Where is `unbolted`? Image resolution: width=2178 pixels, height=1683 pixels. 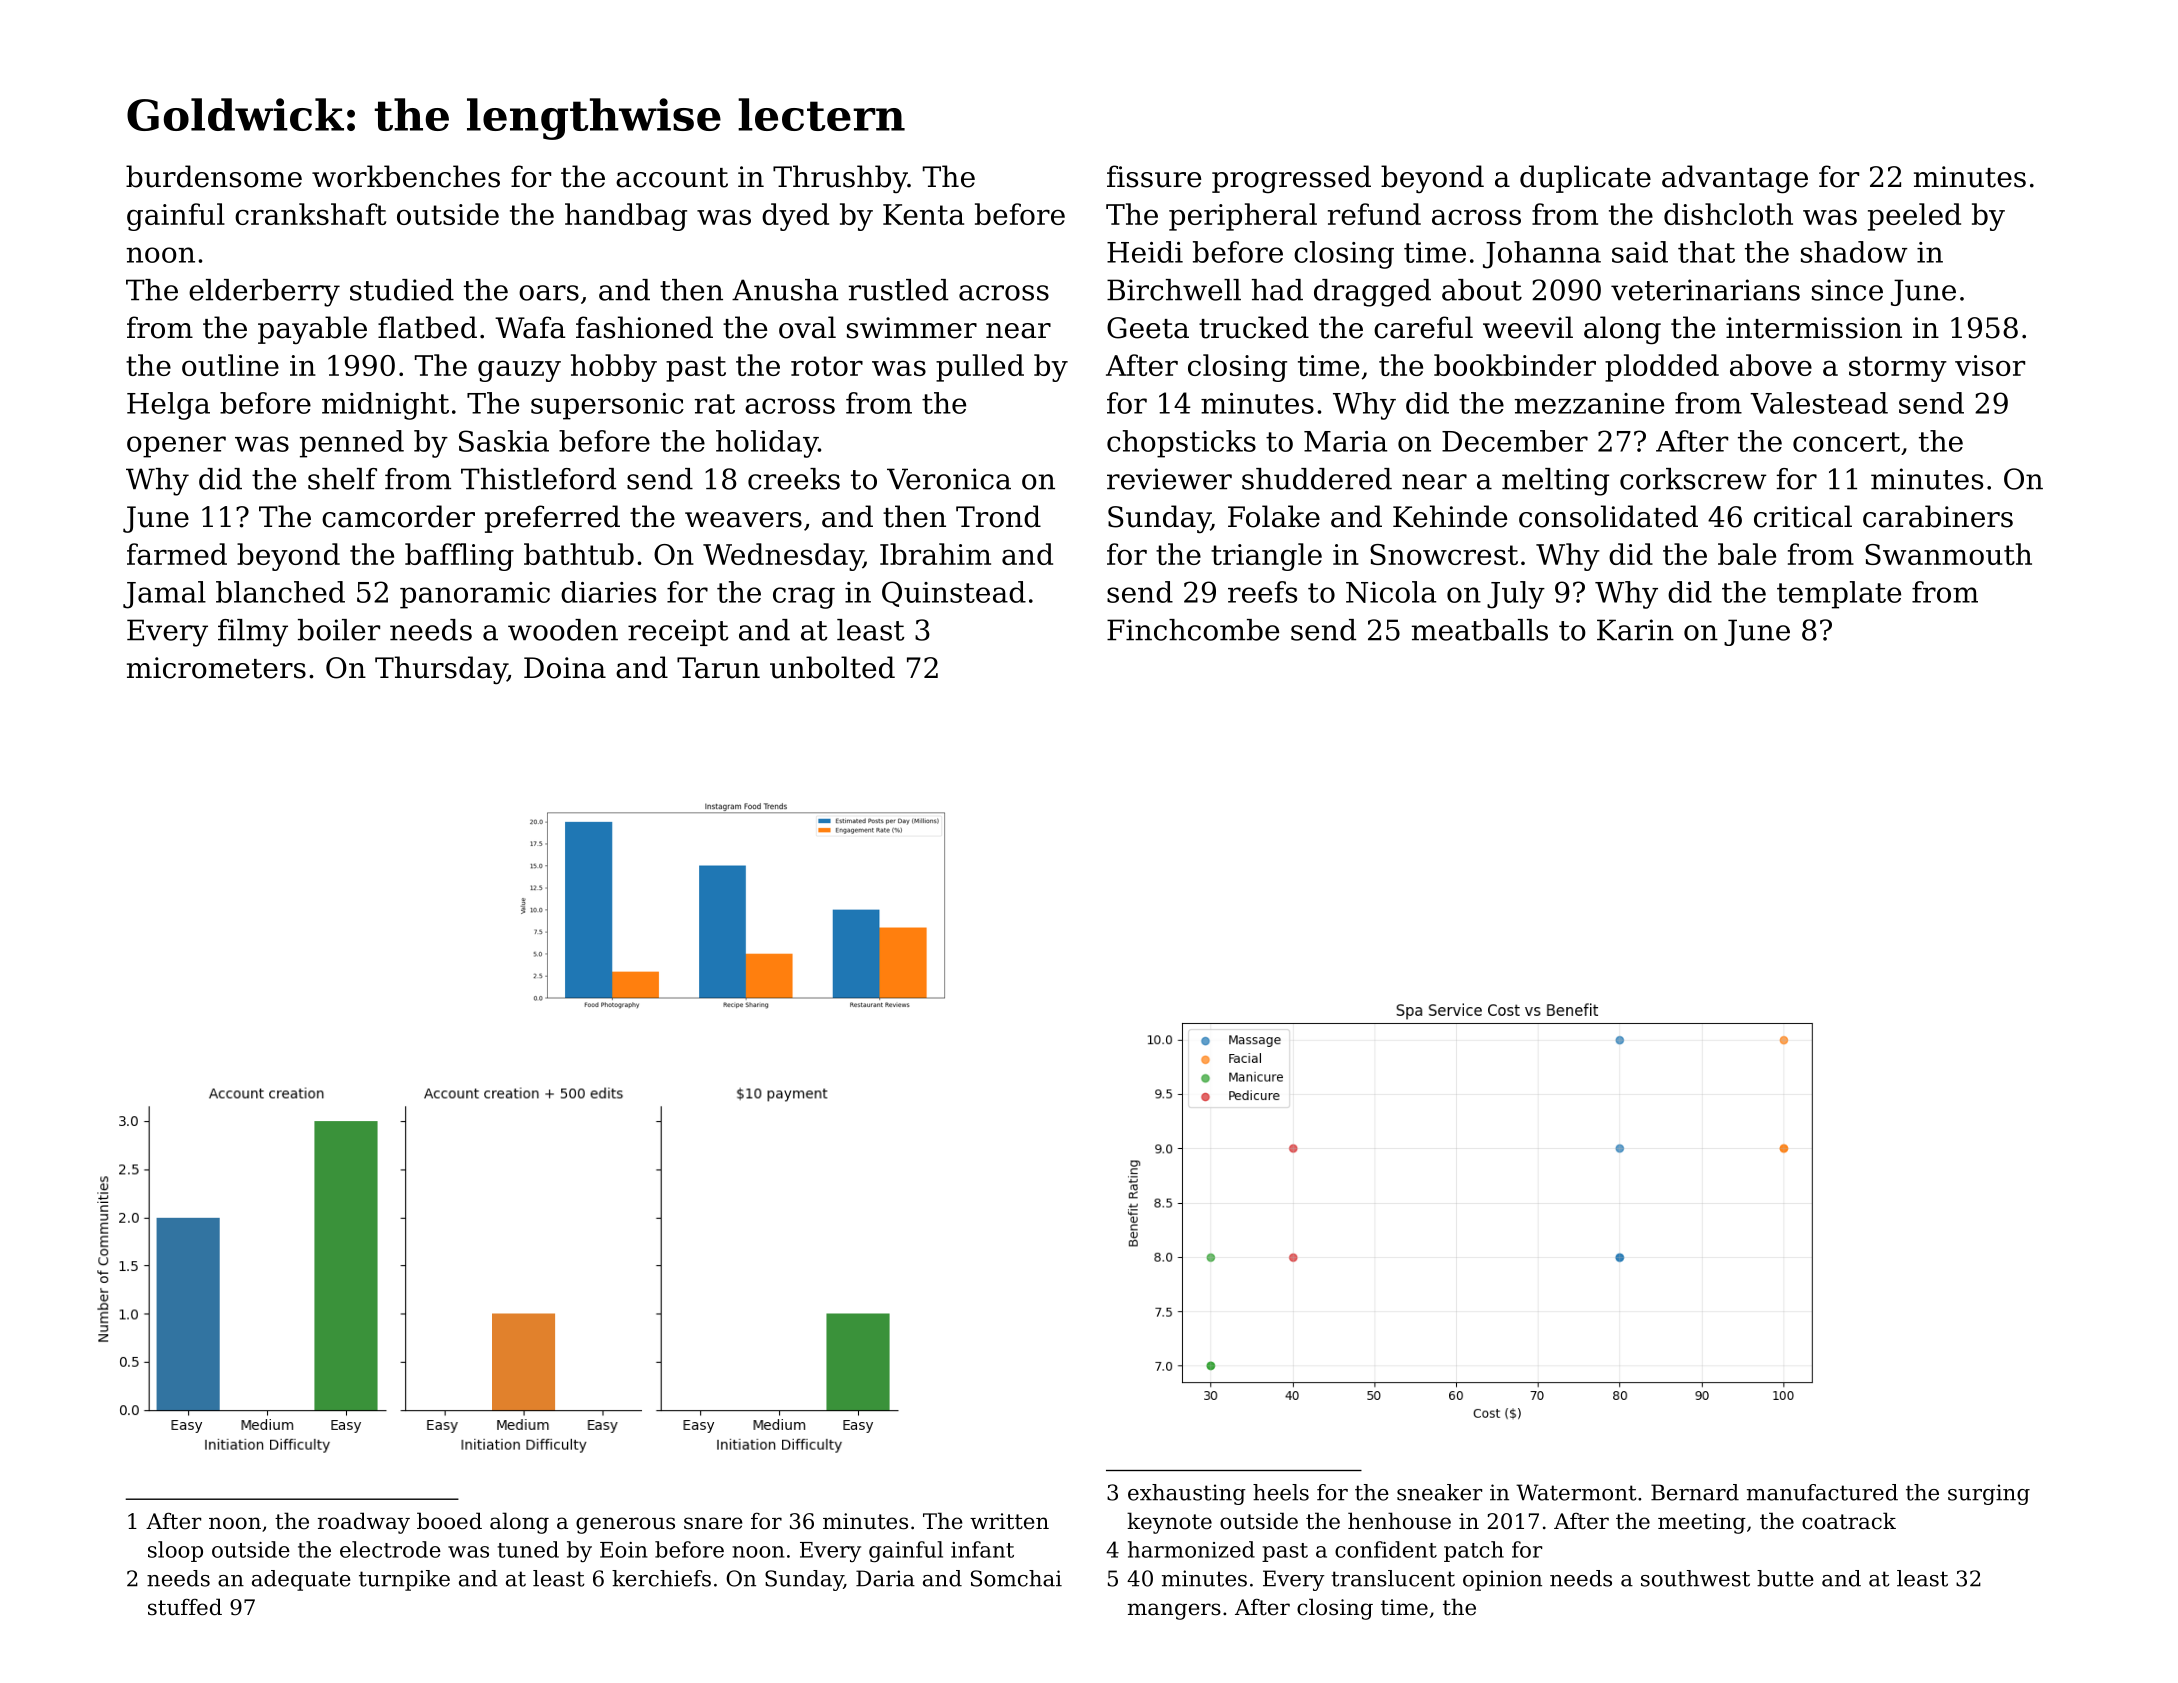 unbolted is located at coordinates (832, 667).
